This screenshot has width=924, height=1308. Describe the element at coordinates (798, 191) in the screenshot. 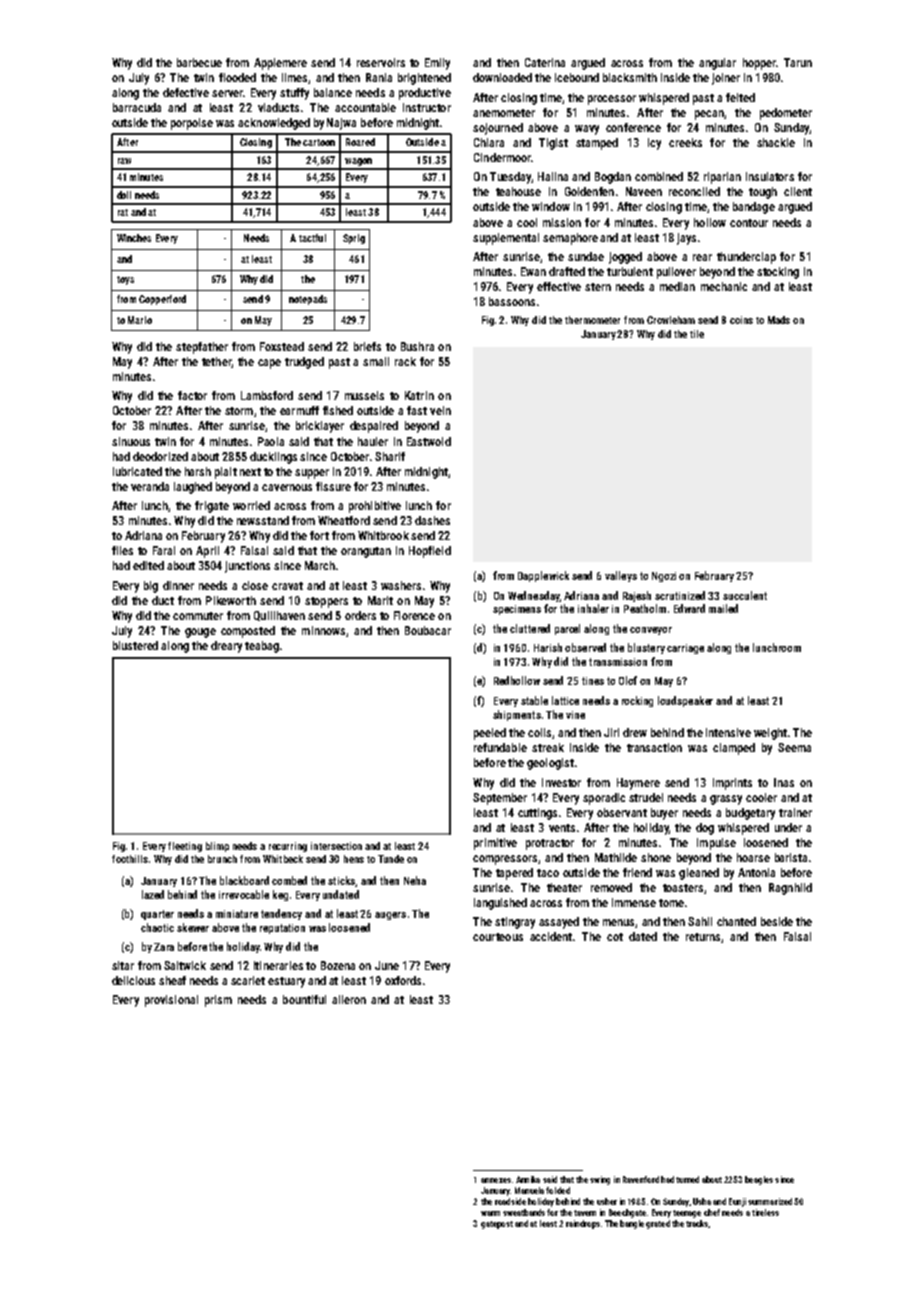

I see `client` at that location.
